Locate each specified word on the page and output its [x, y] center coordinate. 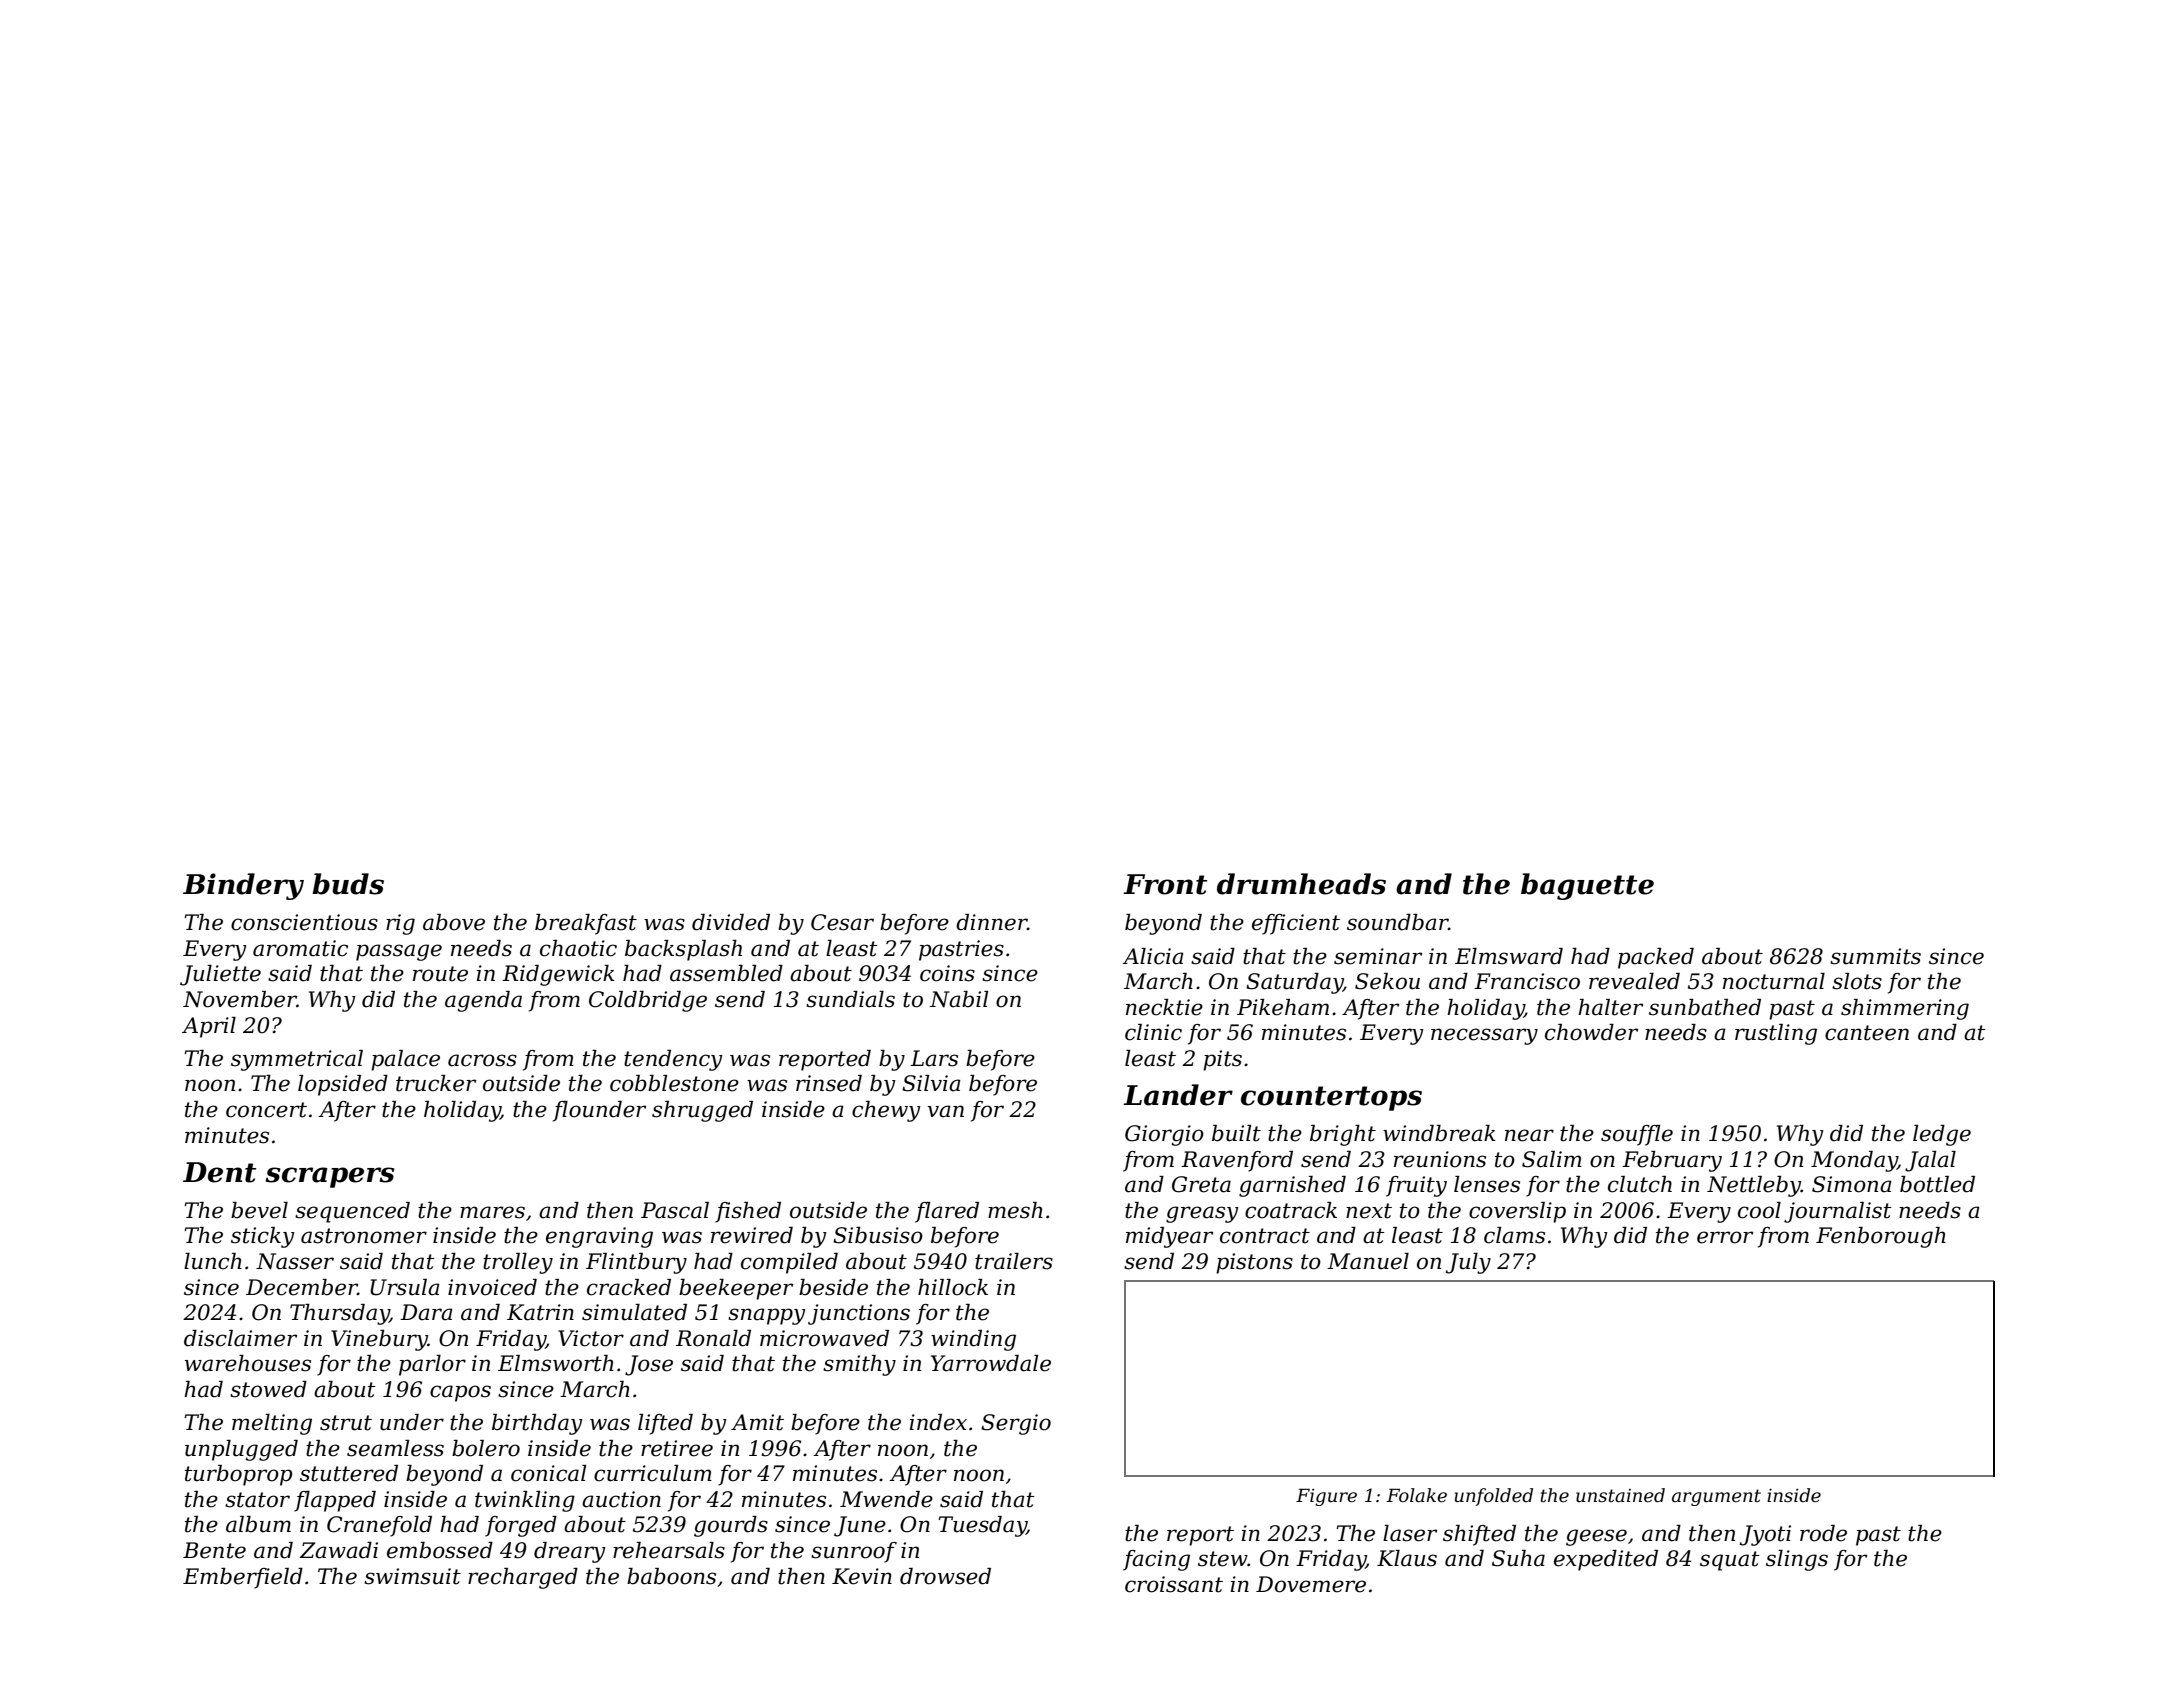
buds [348, 884]
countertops [1331, 1098]
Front [1165, 884]
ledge [1942, 1135]
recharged [523, 1578]
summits [1875, 956]
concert [266, 1110]
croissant [1174, 1584]
